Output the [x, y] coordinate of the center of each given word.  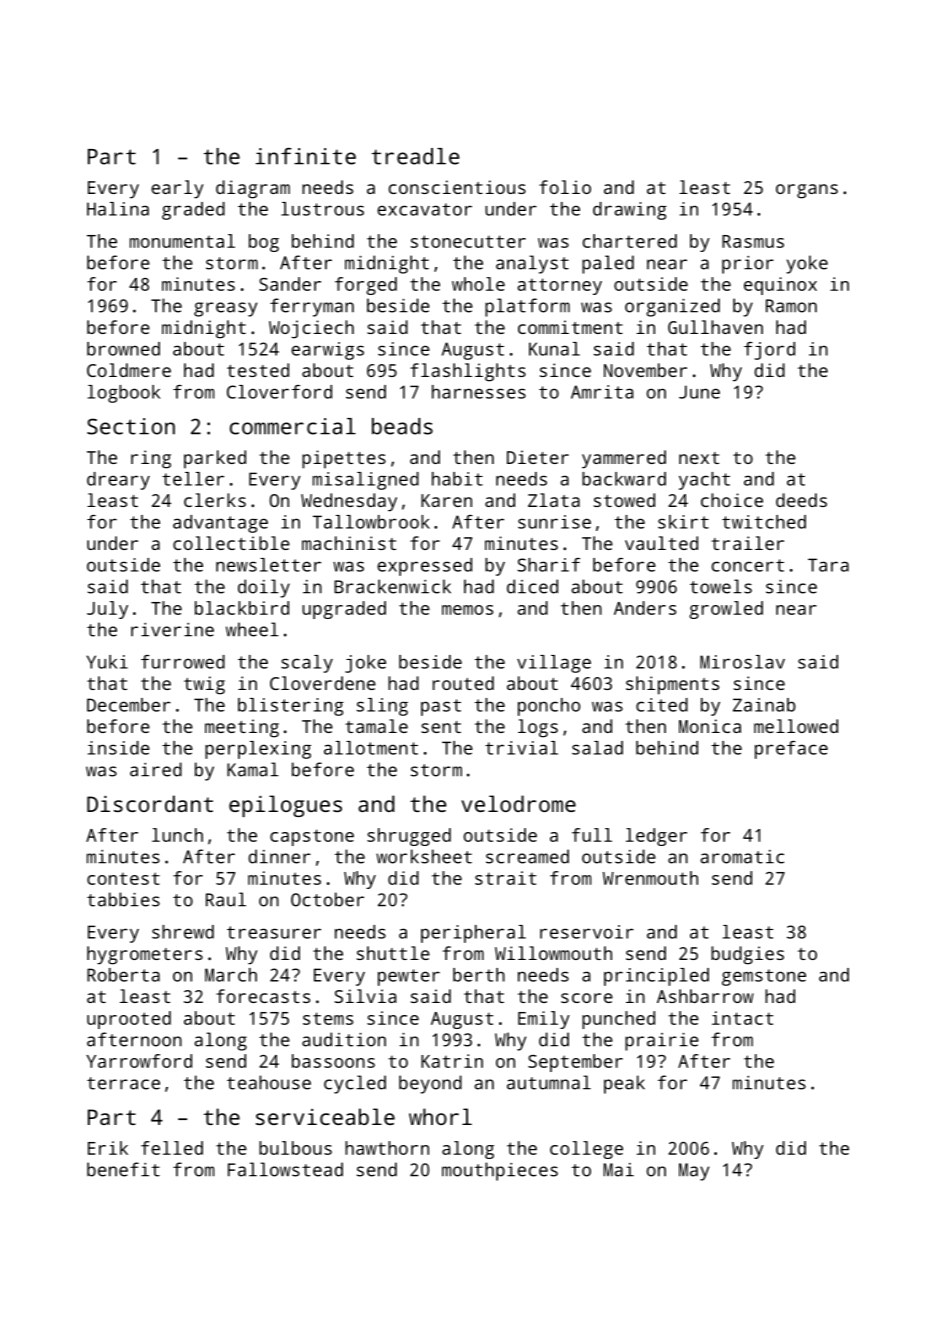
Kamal [253, 769]
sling [382, 707]
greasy [225, 309]
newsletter [268, 565]
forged [366, 286]
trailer [747, 543]
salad [597, 748]
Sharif [548, 565]
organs [807, 191]
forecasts [263, 996]
